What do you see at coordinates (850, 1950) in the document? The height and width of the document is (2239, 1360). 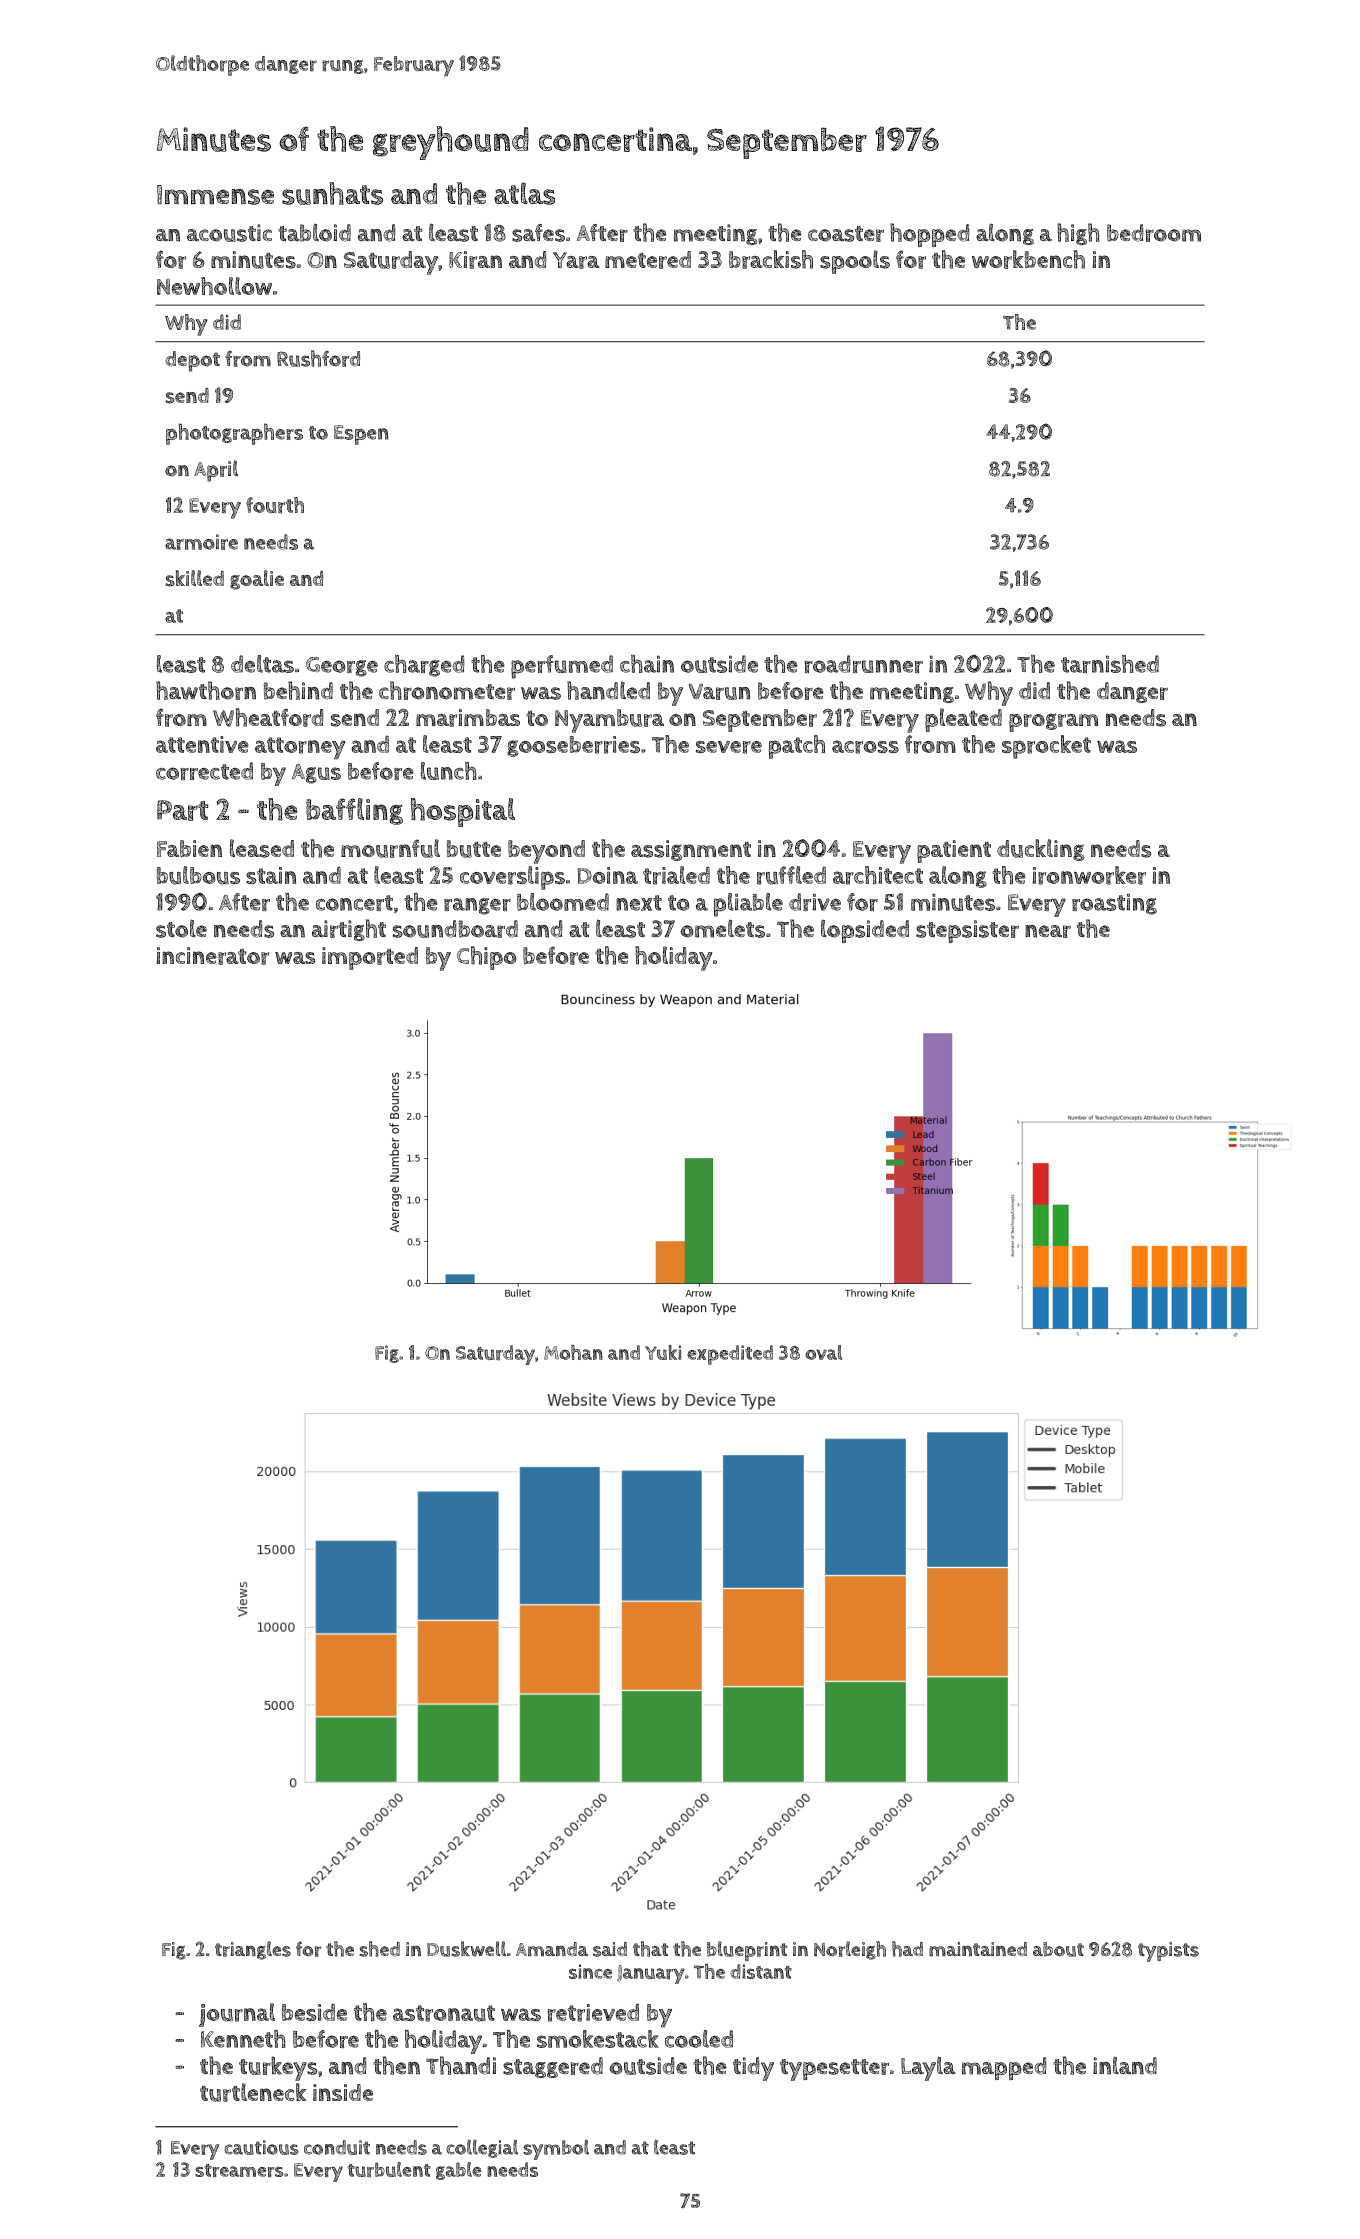 I see `Norleigh` at bounding box center [850, 1950].
